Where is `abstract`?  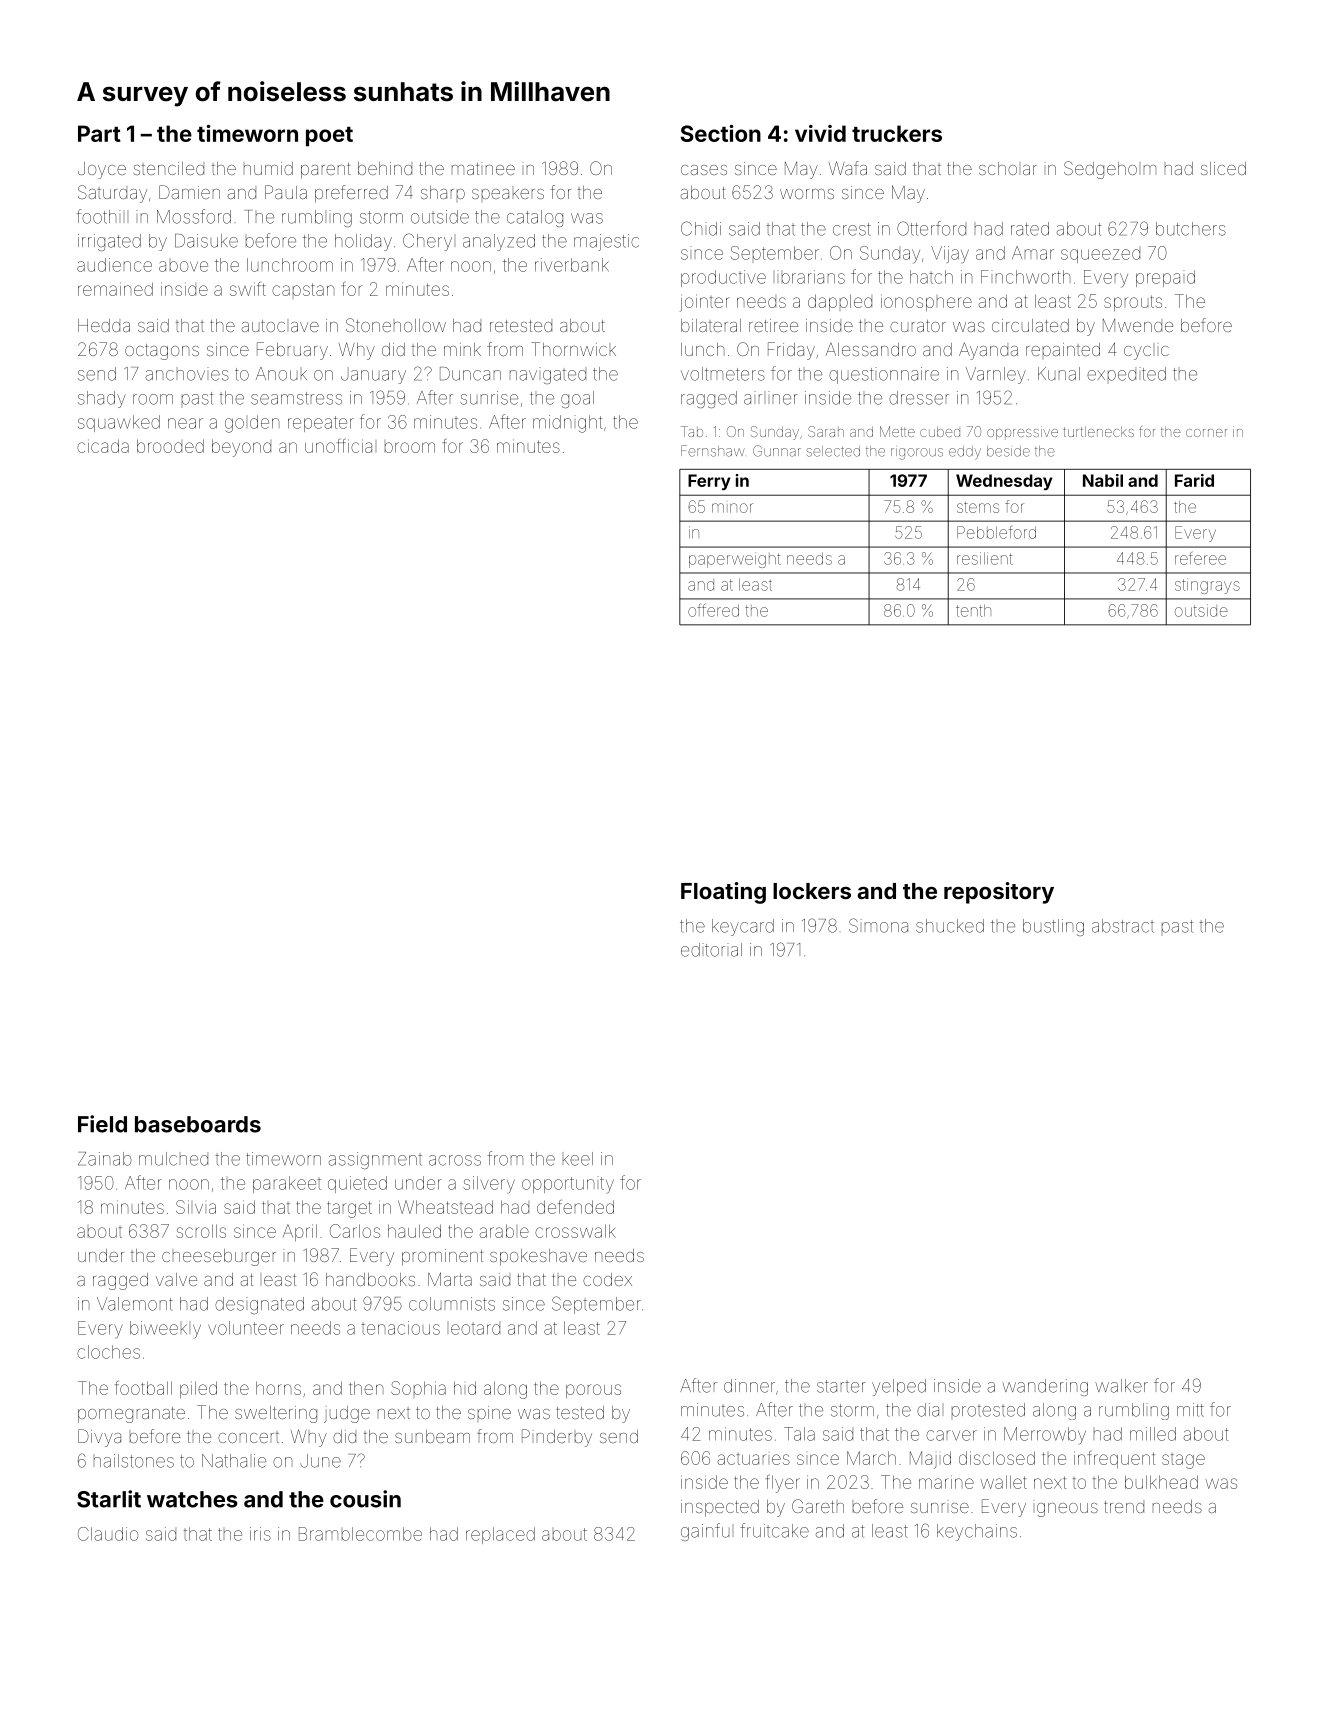 abstract is located at coordinates (1123, 926).
